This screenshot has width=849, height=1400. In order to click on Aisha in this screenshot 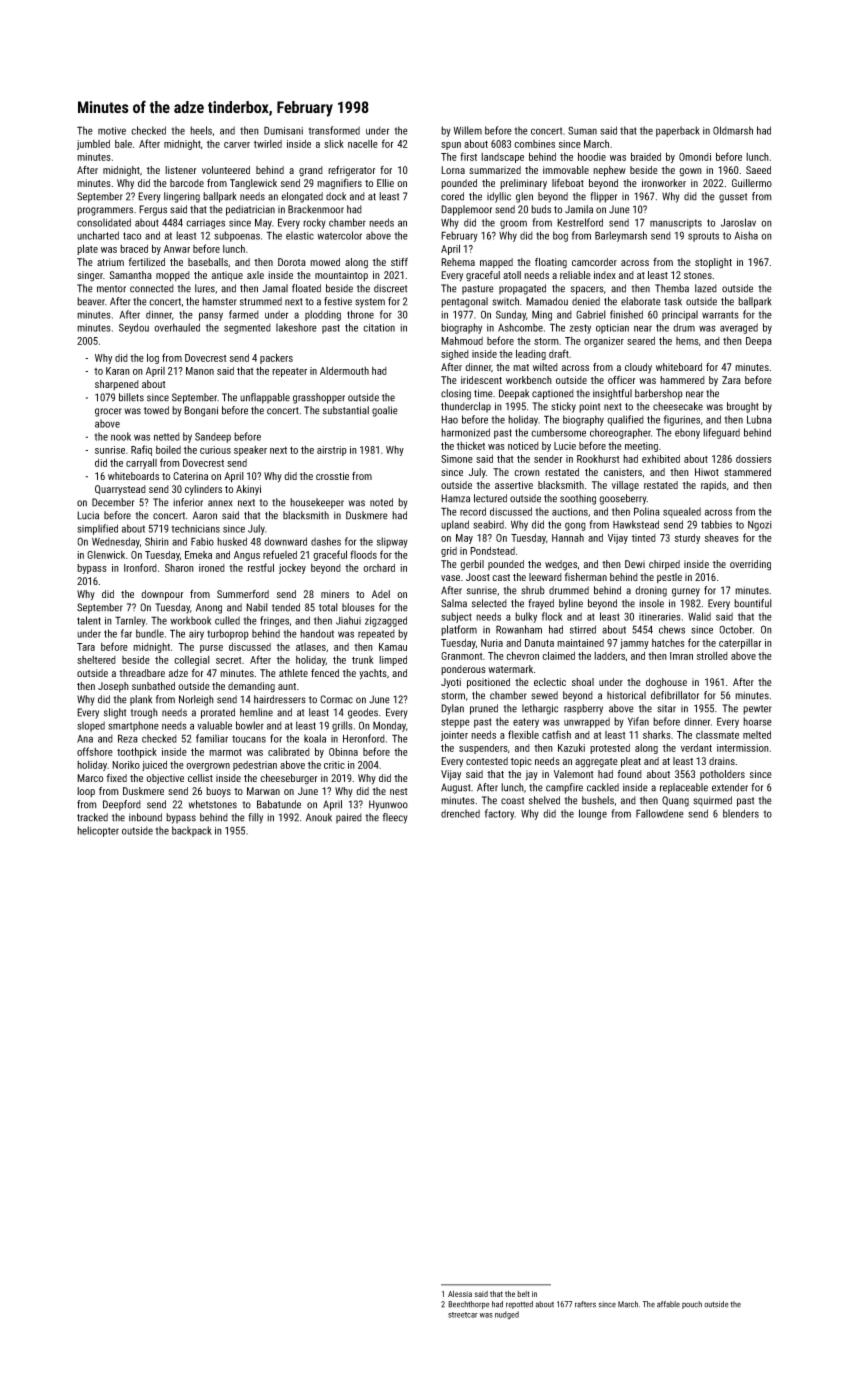, I will do `click(746, 235)`.
